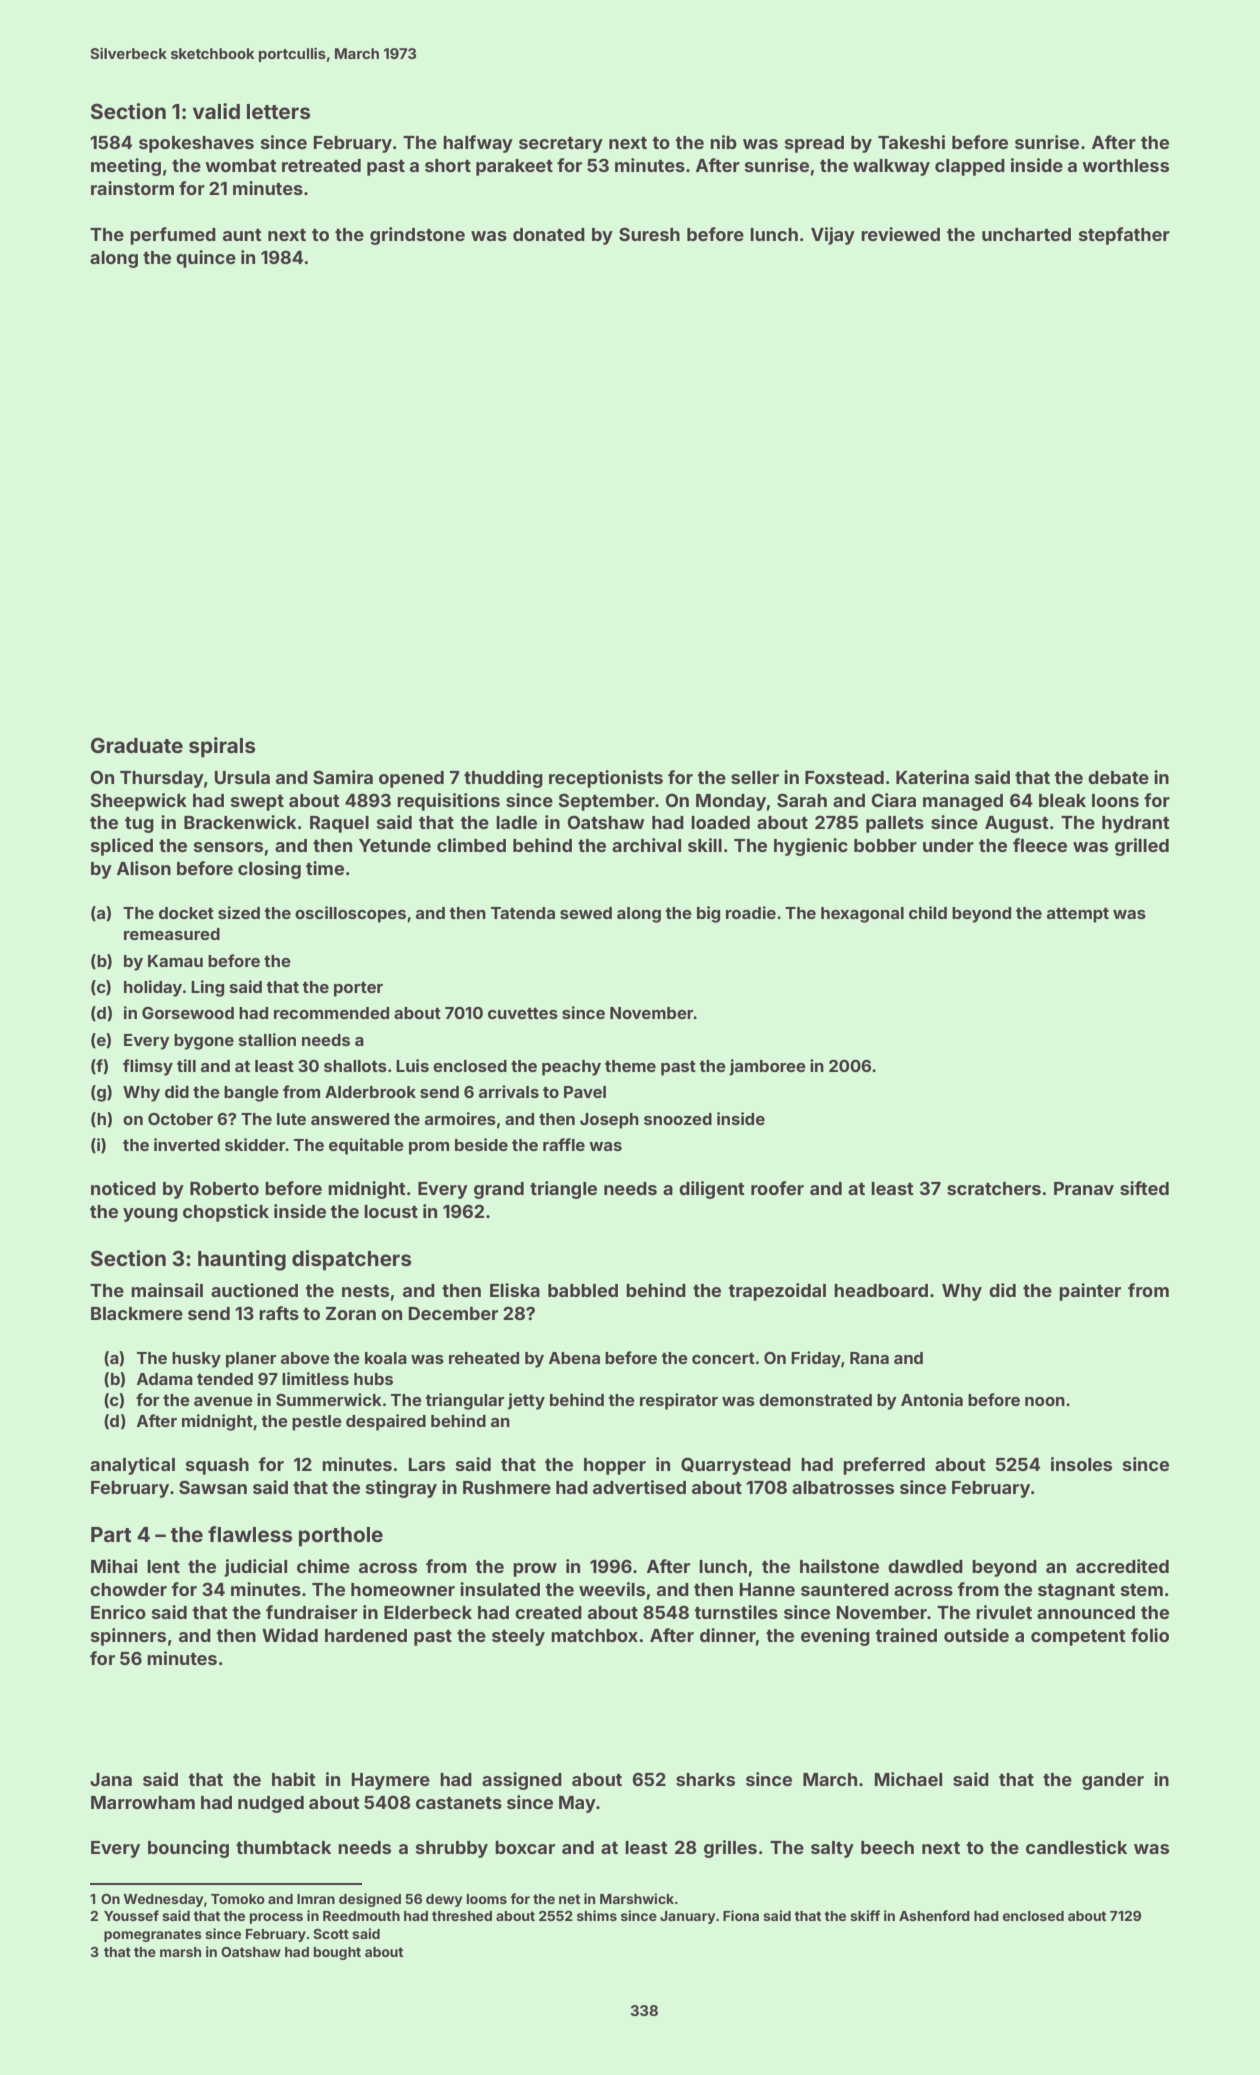 The image size is (1260, 2075). Describe the element at coordinates (777, 1292) in the screenshot. I see `trapezoidal` at that location.
